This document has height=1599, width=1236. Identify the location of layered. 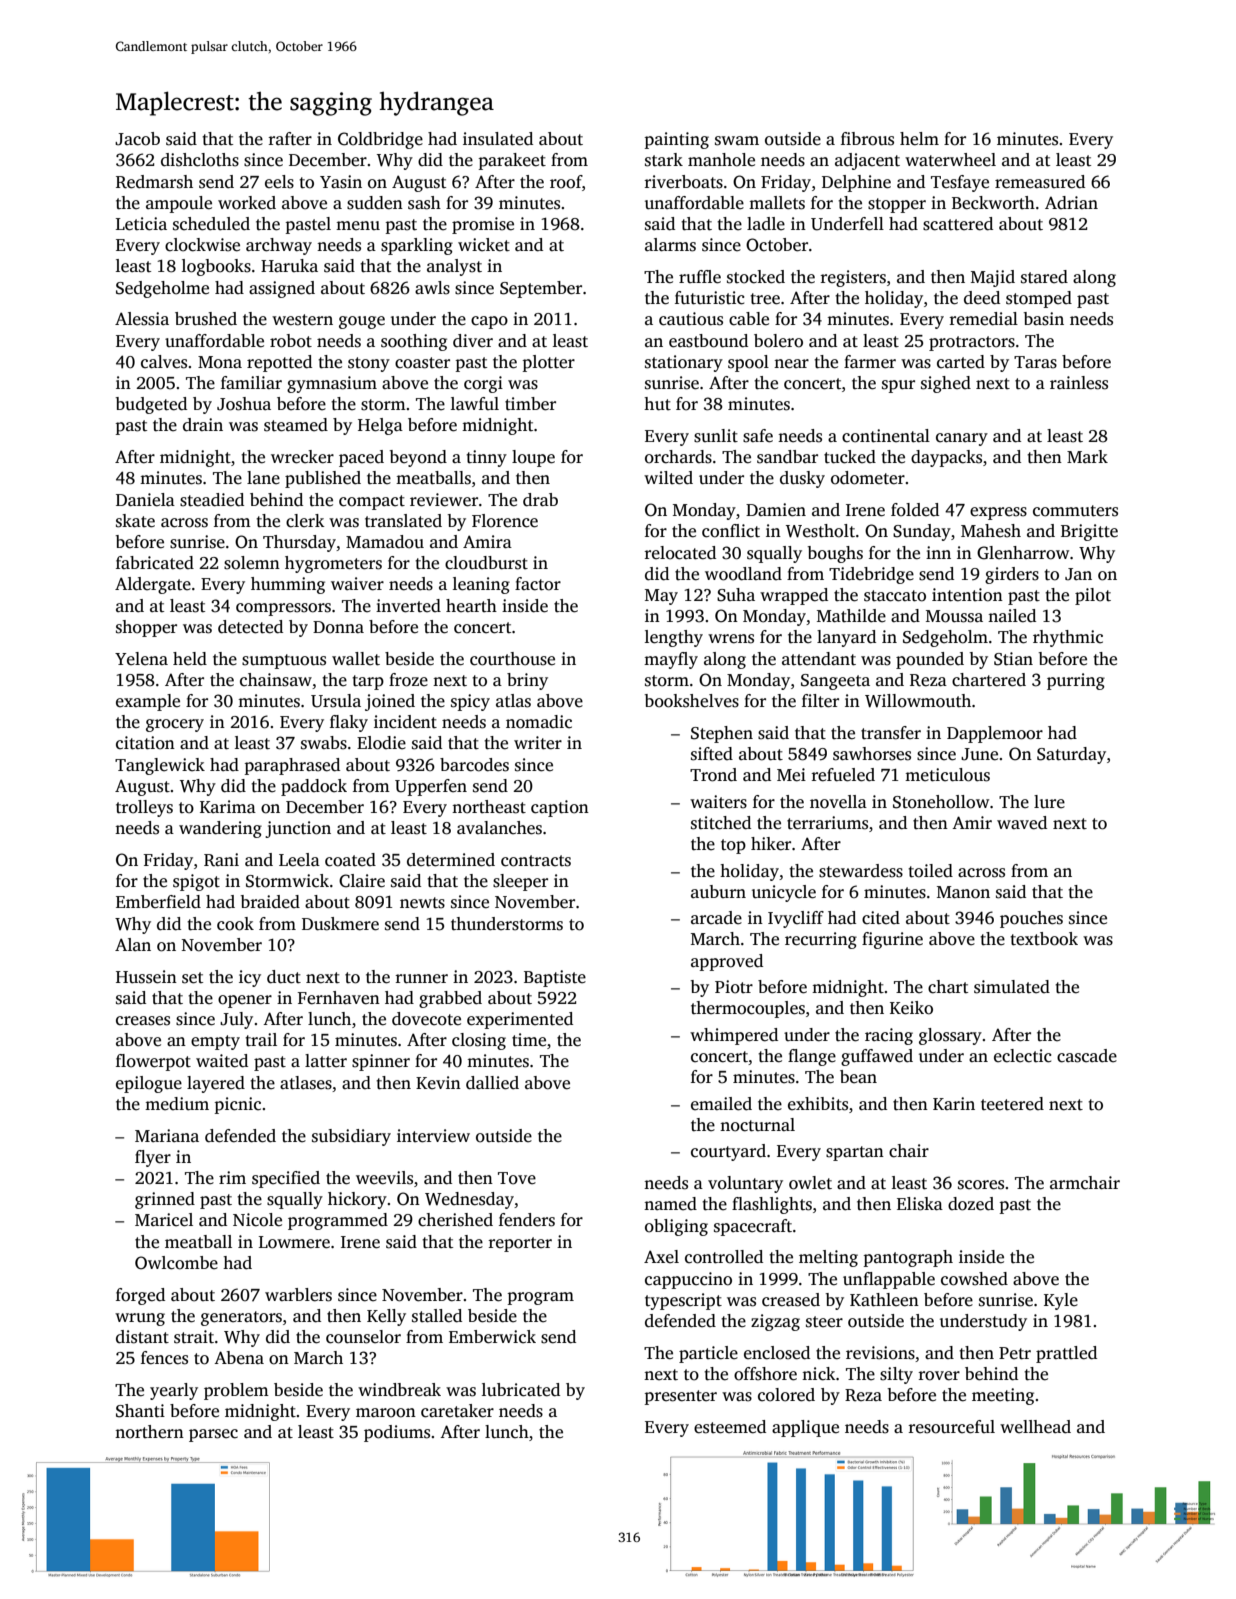
(216, 1084).
